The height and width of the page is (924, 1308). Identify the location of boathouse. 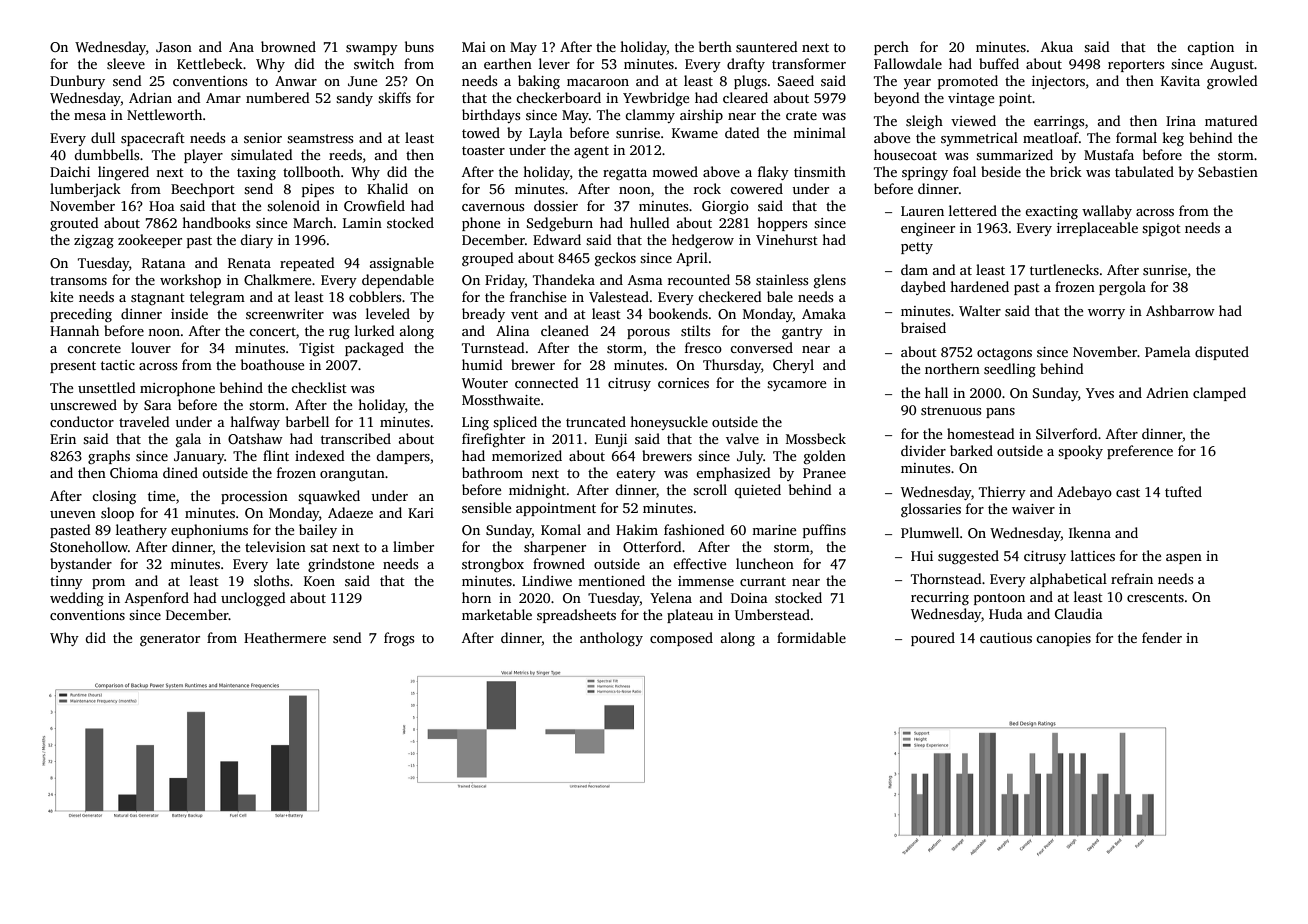
(272, 364).
